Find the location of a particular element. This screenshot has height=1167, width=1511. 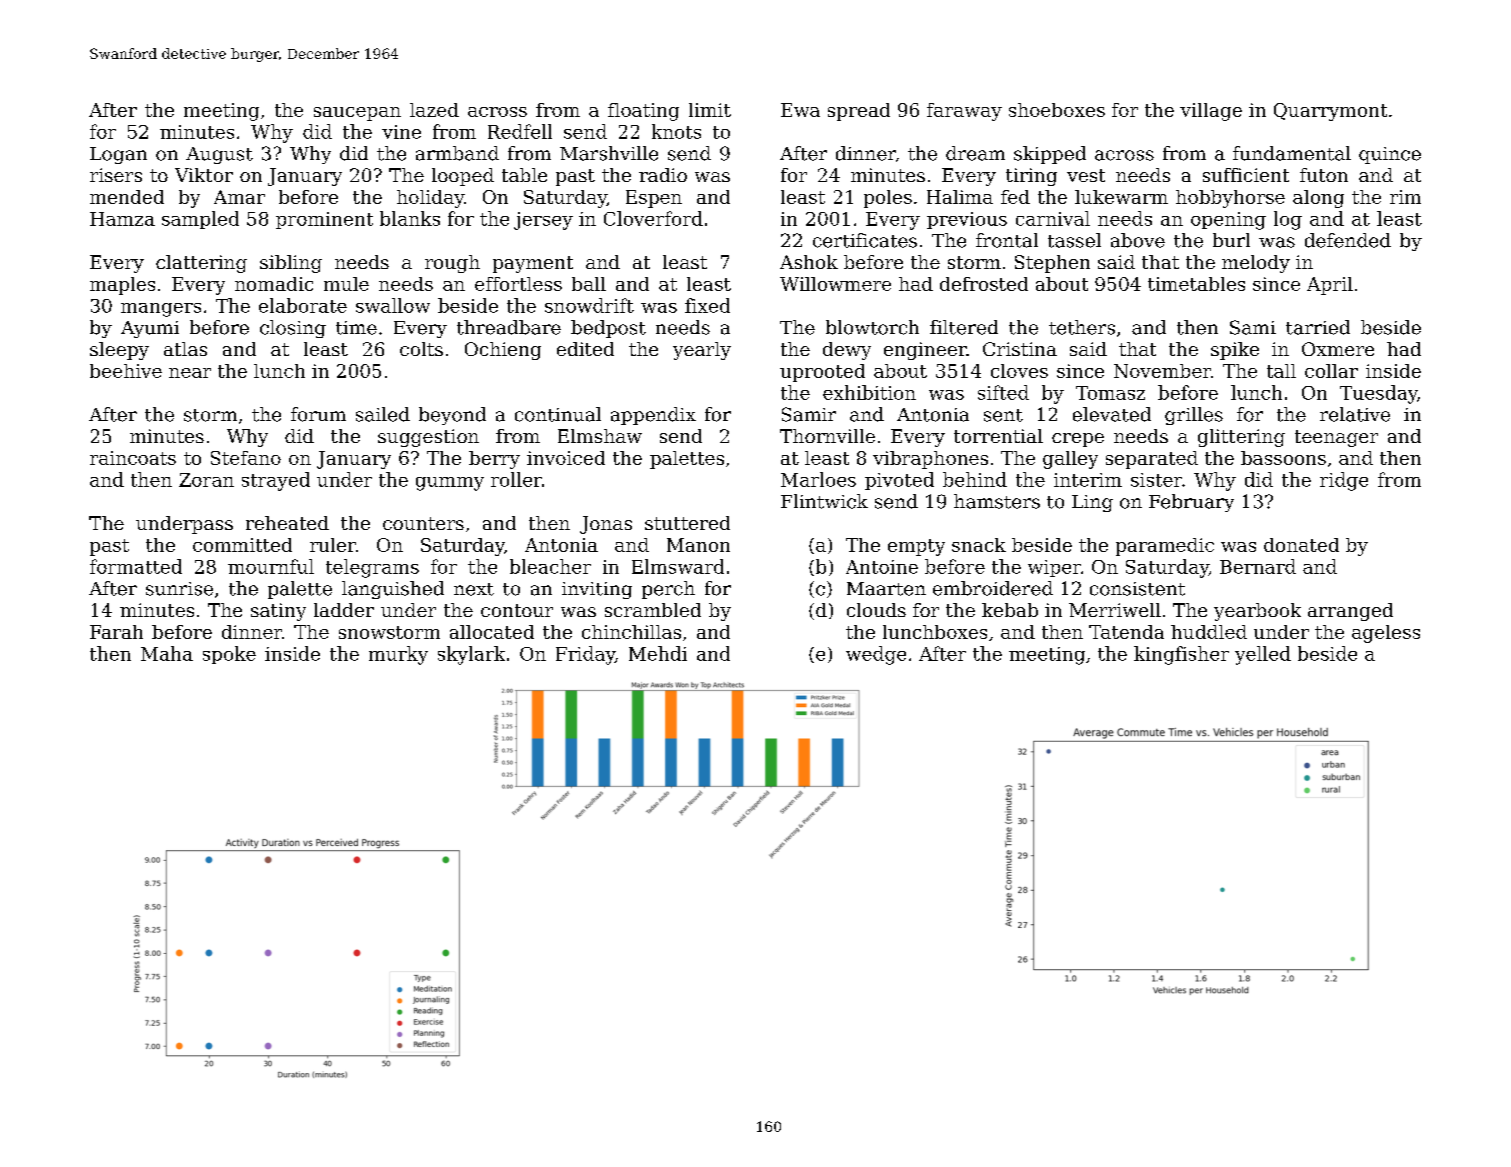

murky is located at coordinates (398, 655).
